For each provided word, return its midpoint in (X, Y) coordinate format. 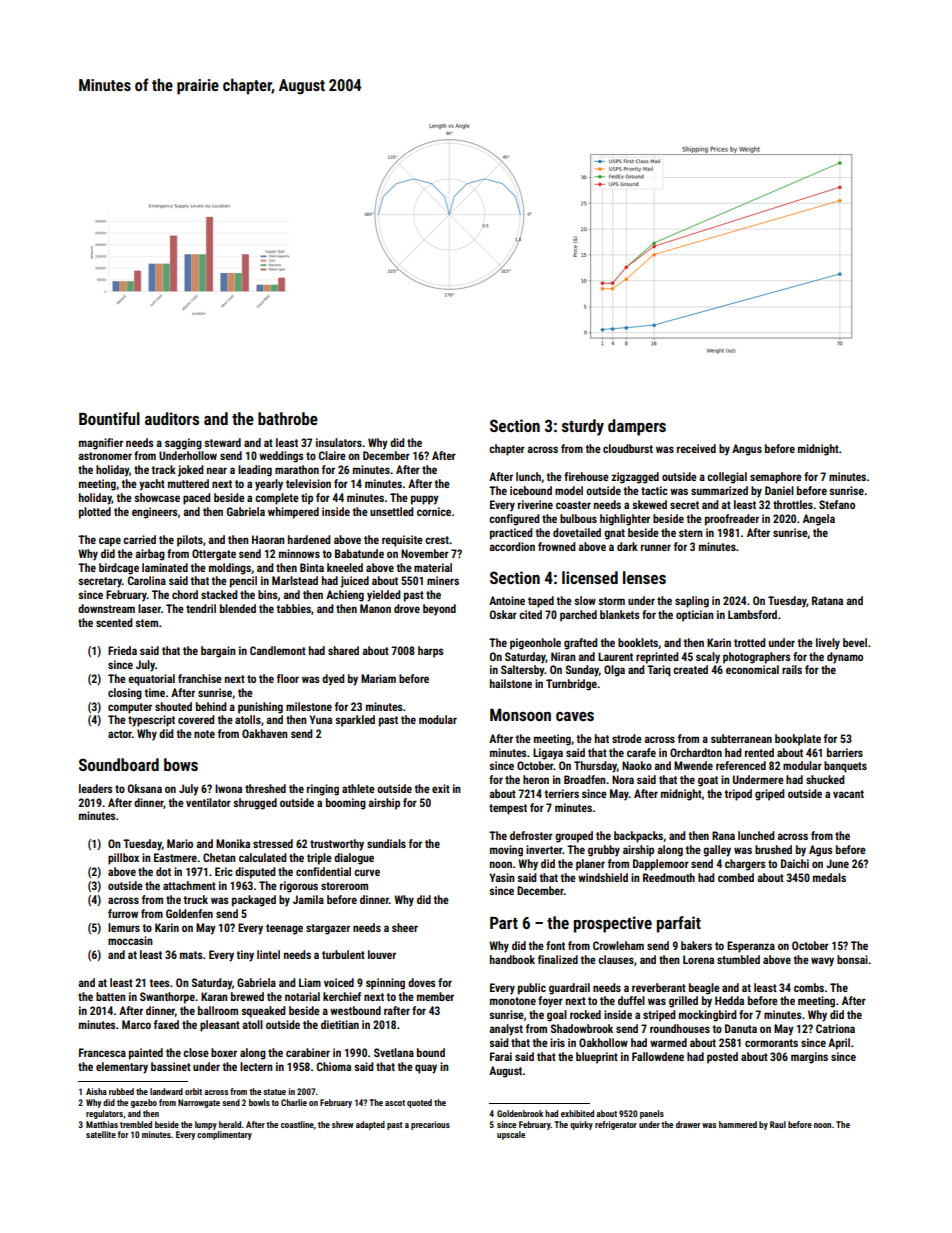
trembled (136, 1124)
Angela (819, 520)
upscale (511, 1135)
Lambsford (752, 614)
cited (530, 614)
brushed (773, 849)
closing (125, 694)
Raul (778, 1124)
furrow (123, 913)
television (308, 483)
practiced (511, 534)
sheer (405, 927)
